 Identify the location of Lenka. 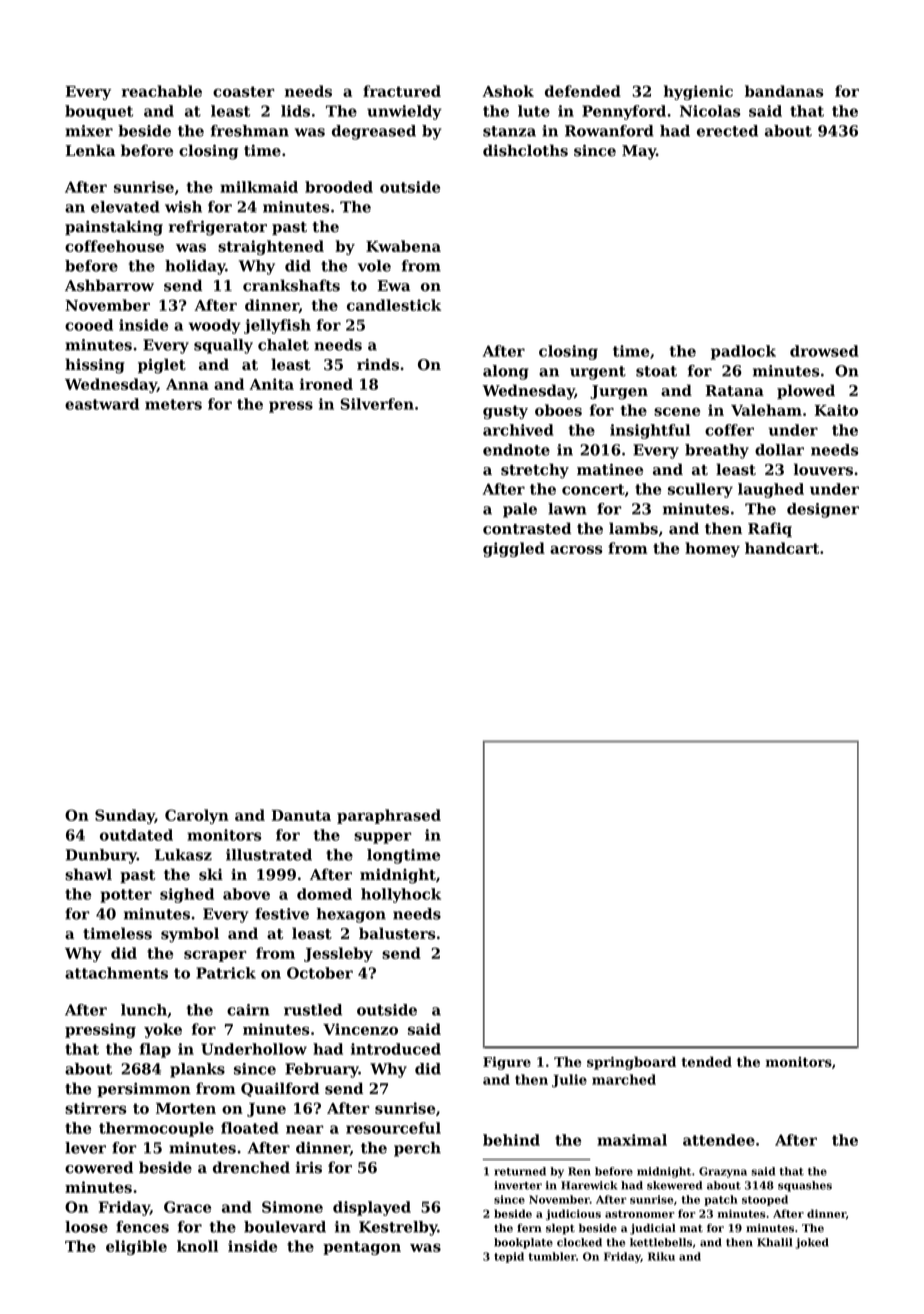
(90, 150).
